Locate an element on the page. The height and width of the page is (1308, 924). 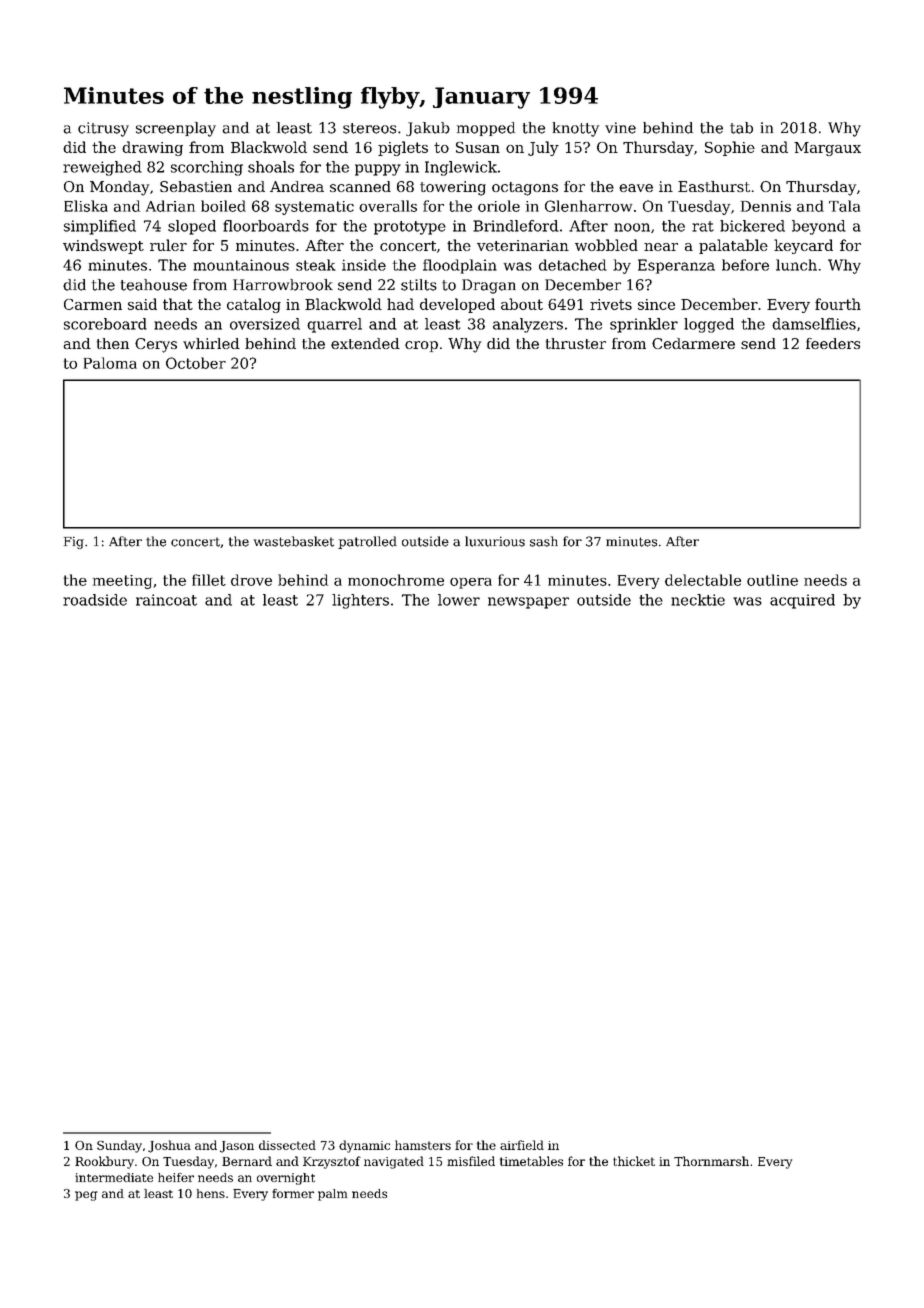
thicket is located at coordinates (634, 1161).
